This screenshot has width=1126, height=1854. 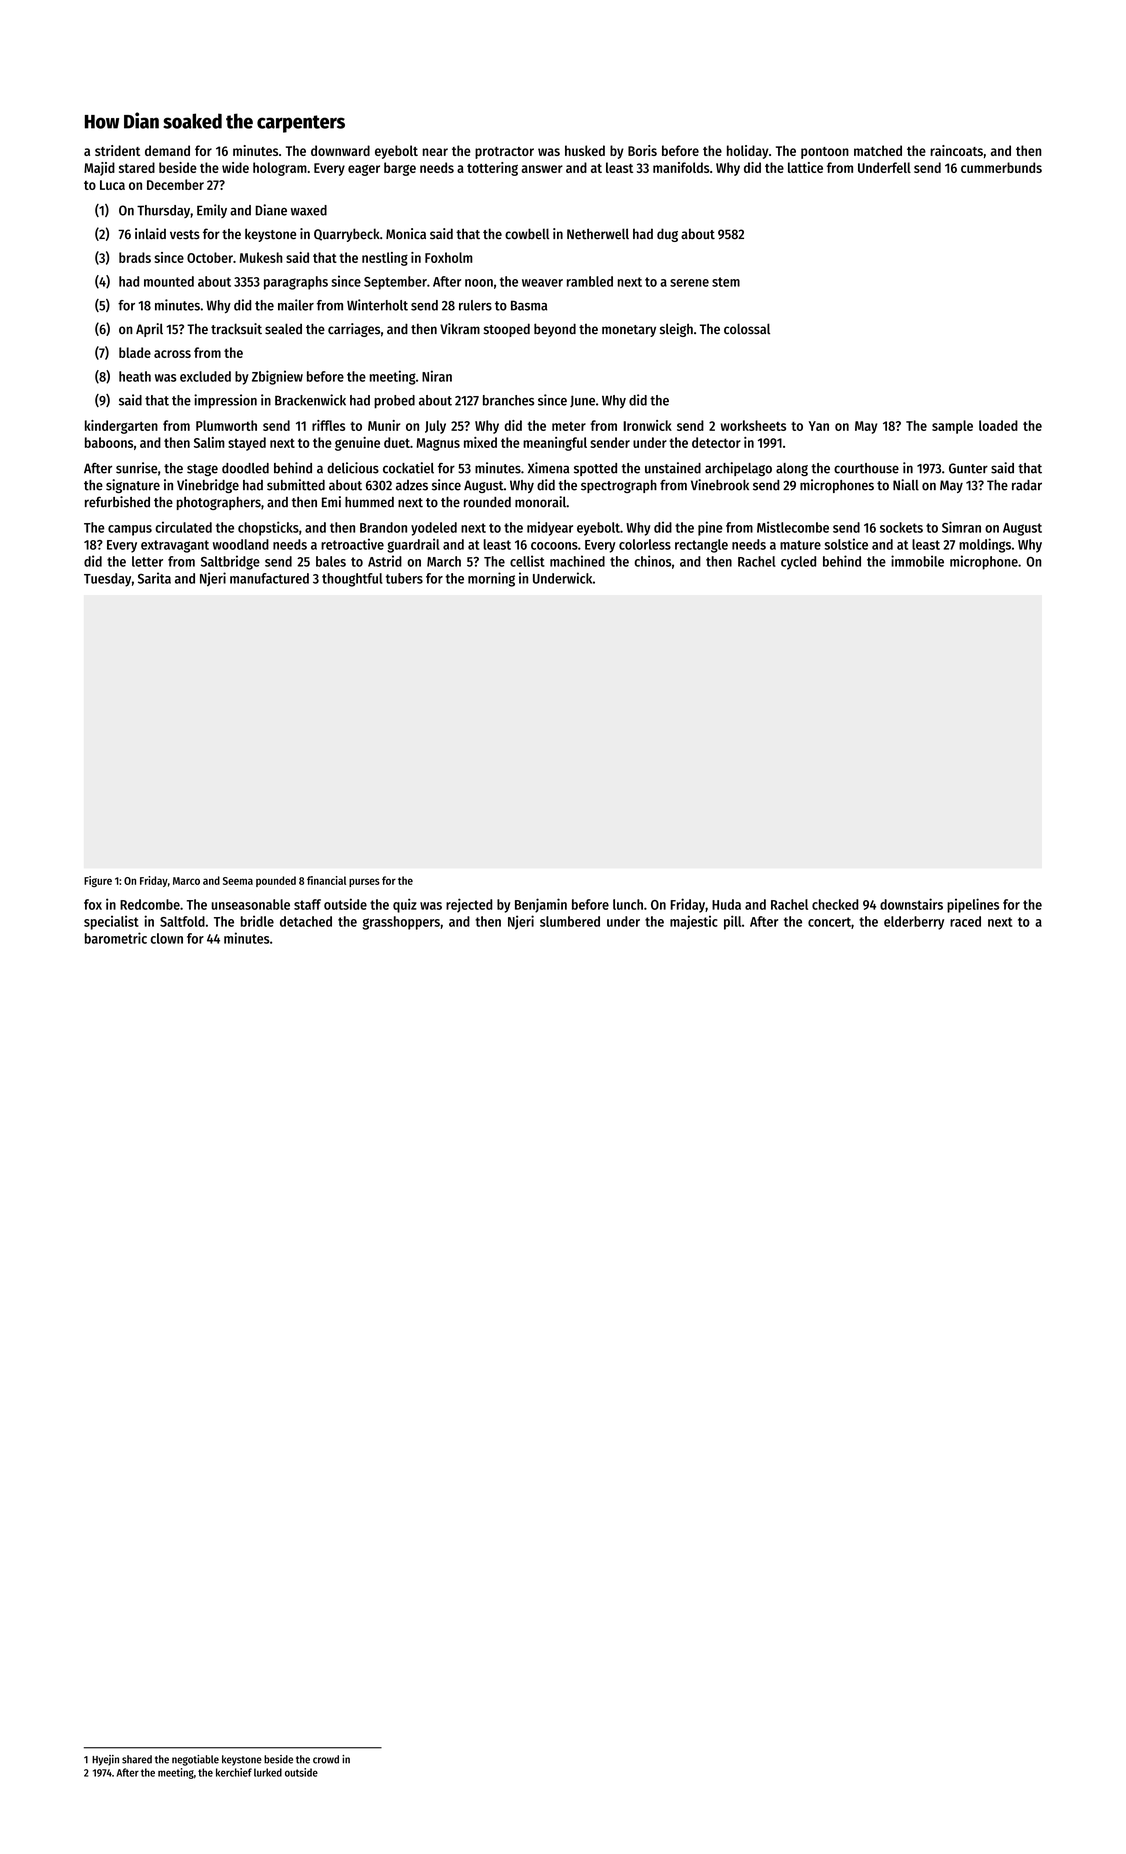 I want to click on negotiable, so click(x=195, y=1760).
